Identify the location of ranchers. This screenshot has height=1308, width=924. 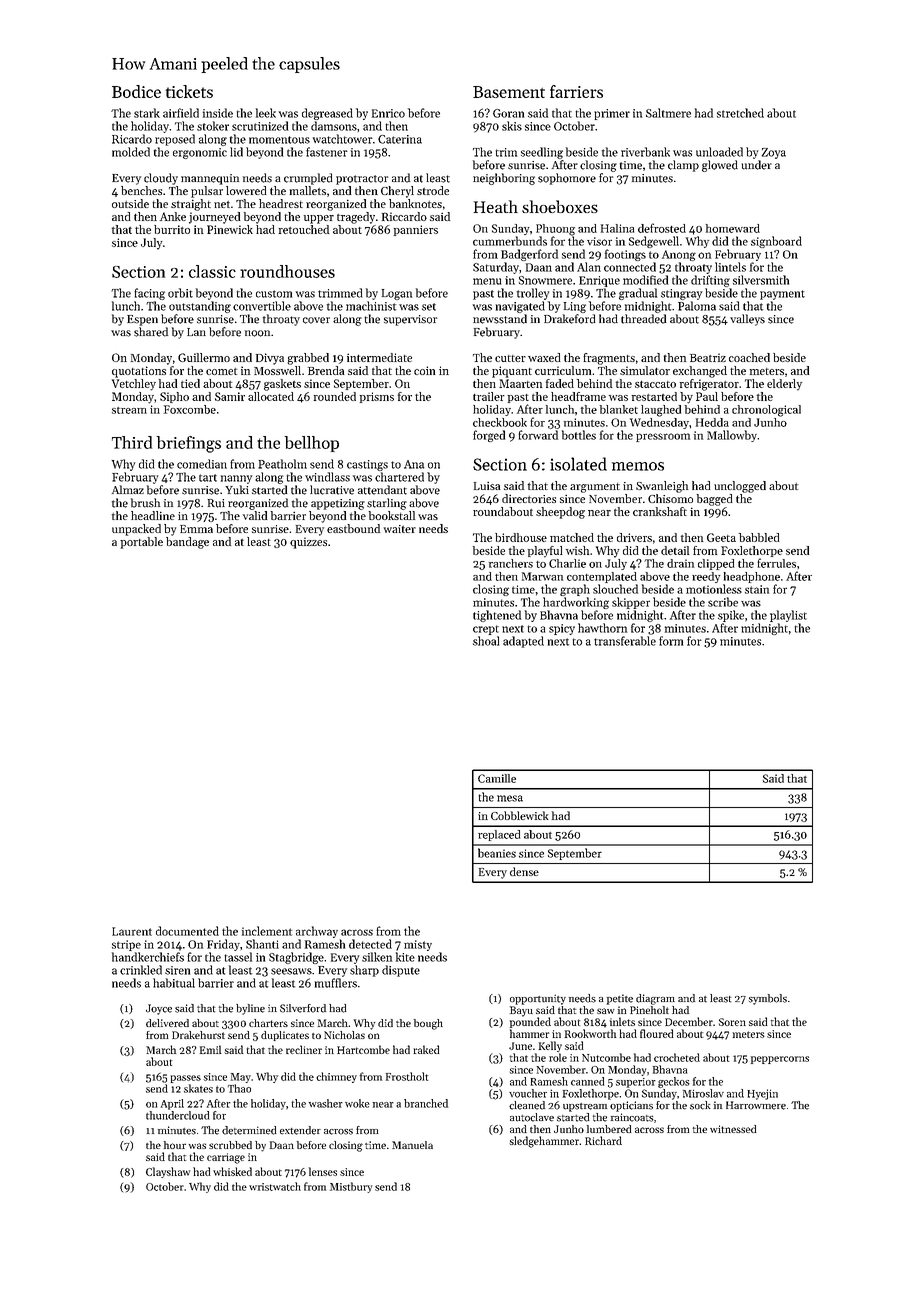
(511, 563).
